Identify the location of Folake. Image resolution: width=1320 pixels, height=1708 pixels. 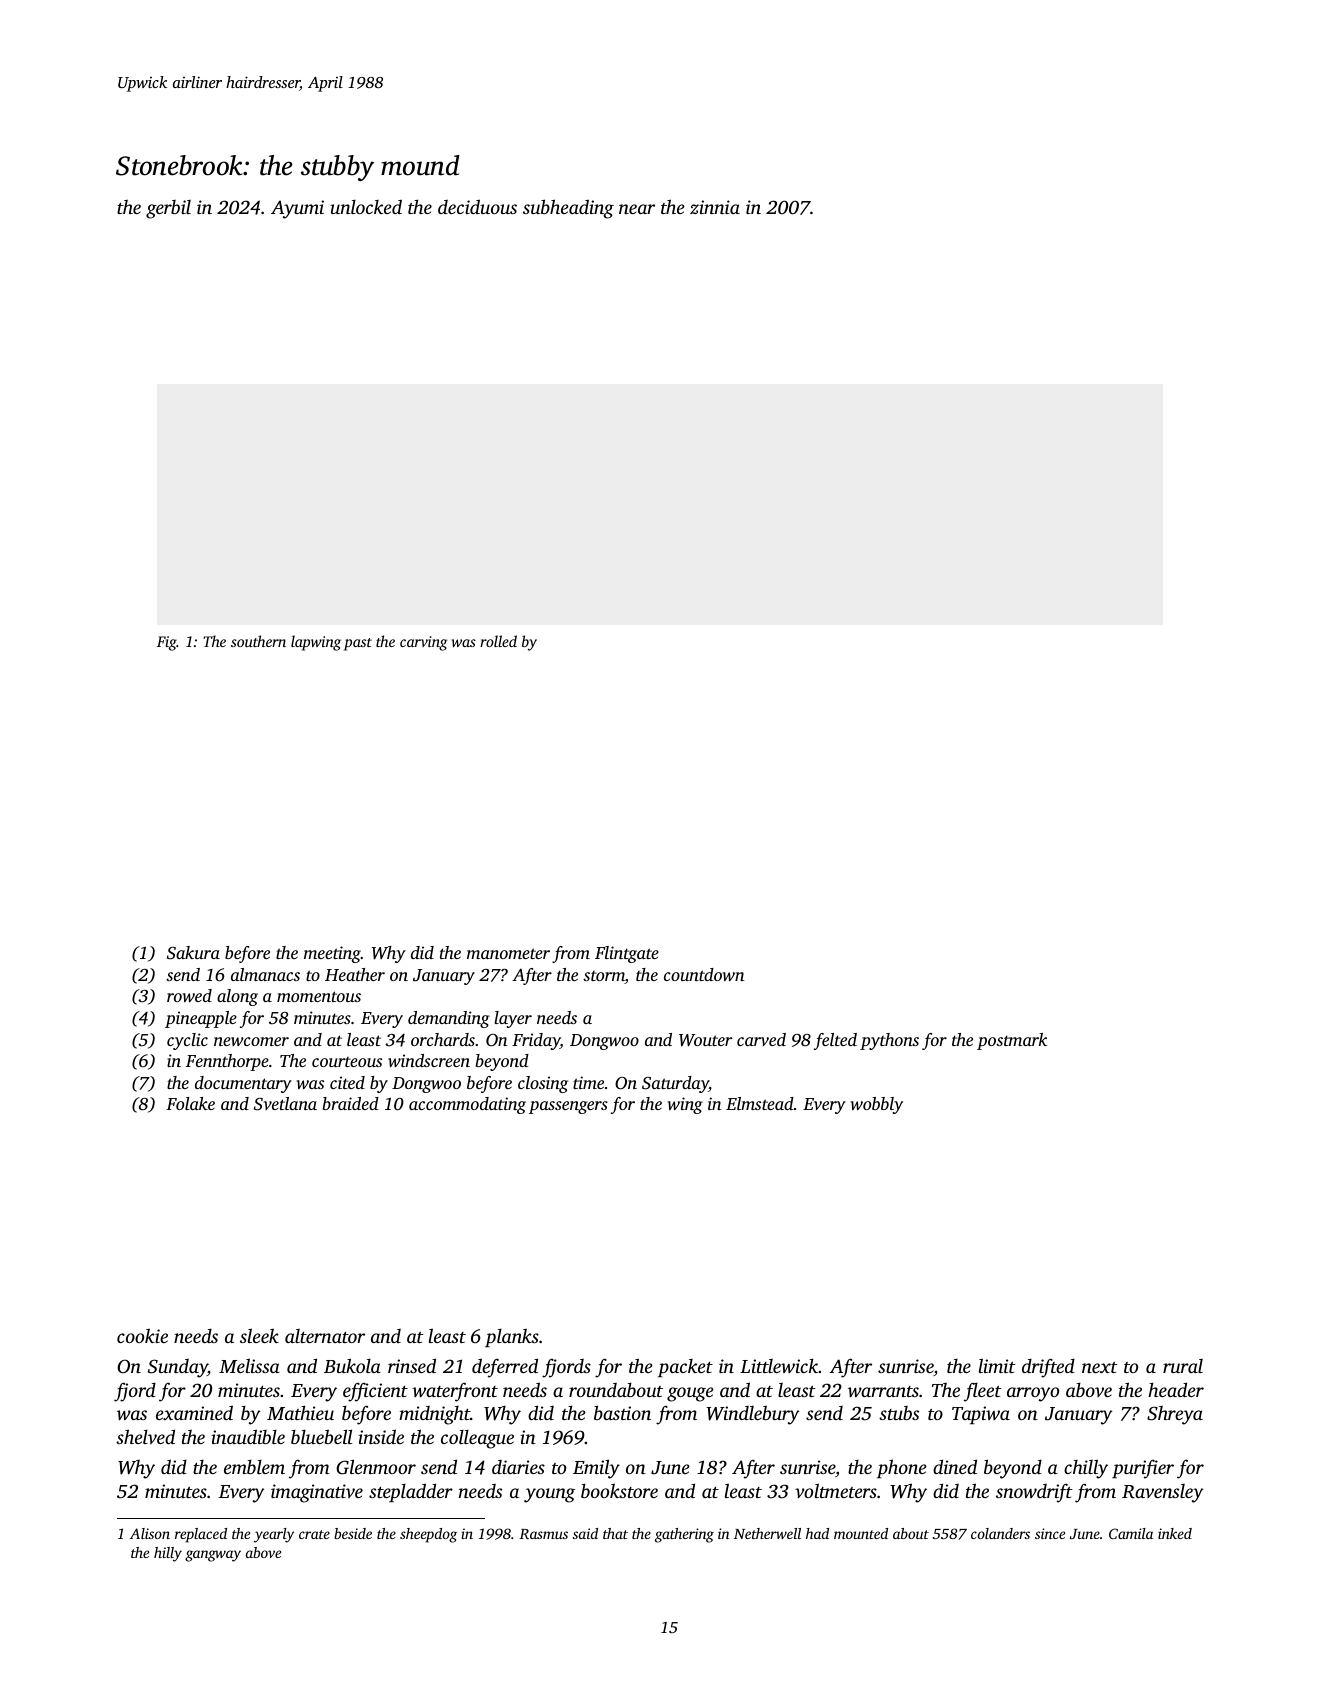
(190, 1103).
